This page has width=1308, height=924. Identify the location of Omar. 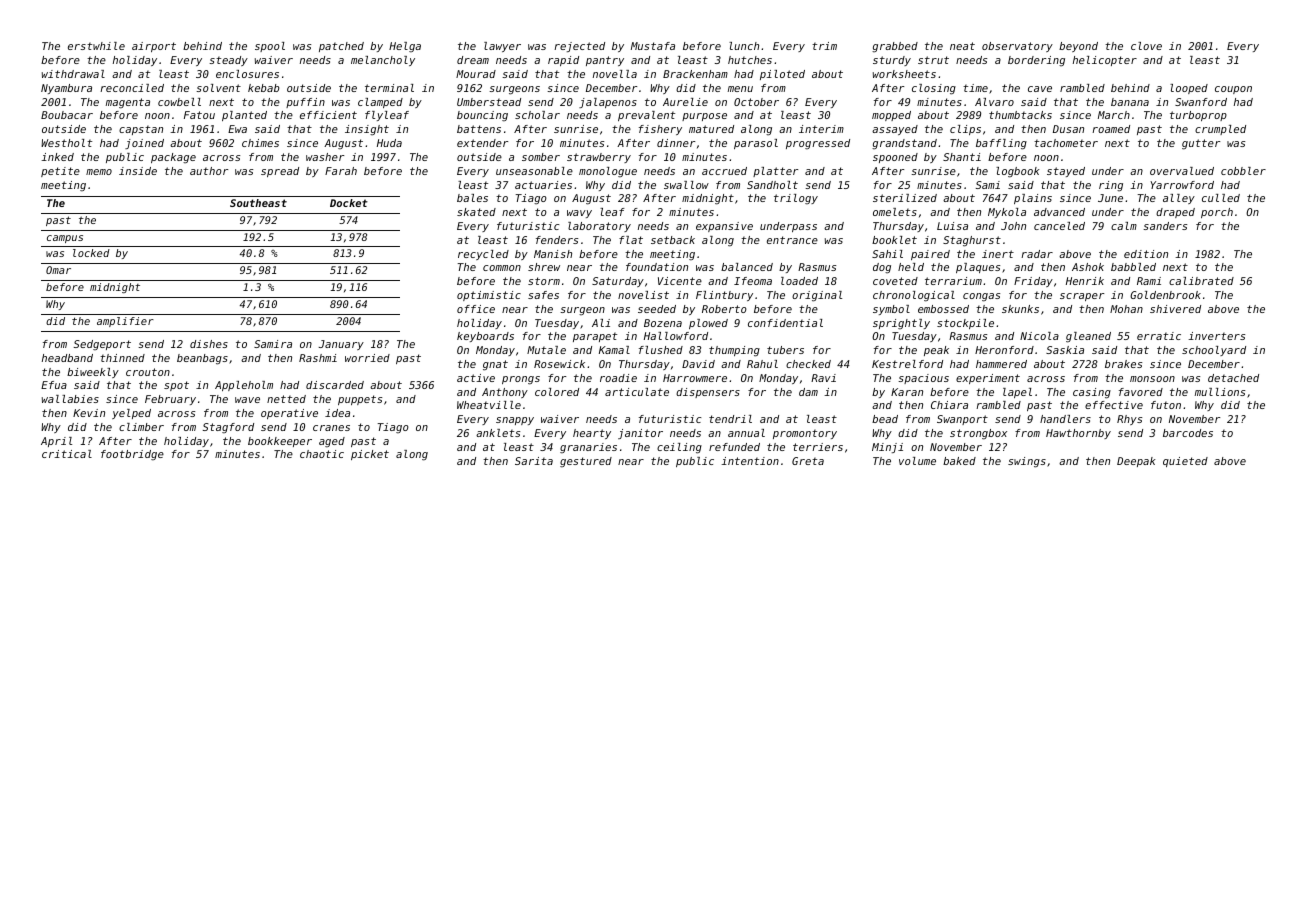
(58, 270).
